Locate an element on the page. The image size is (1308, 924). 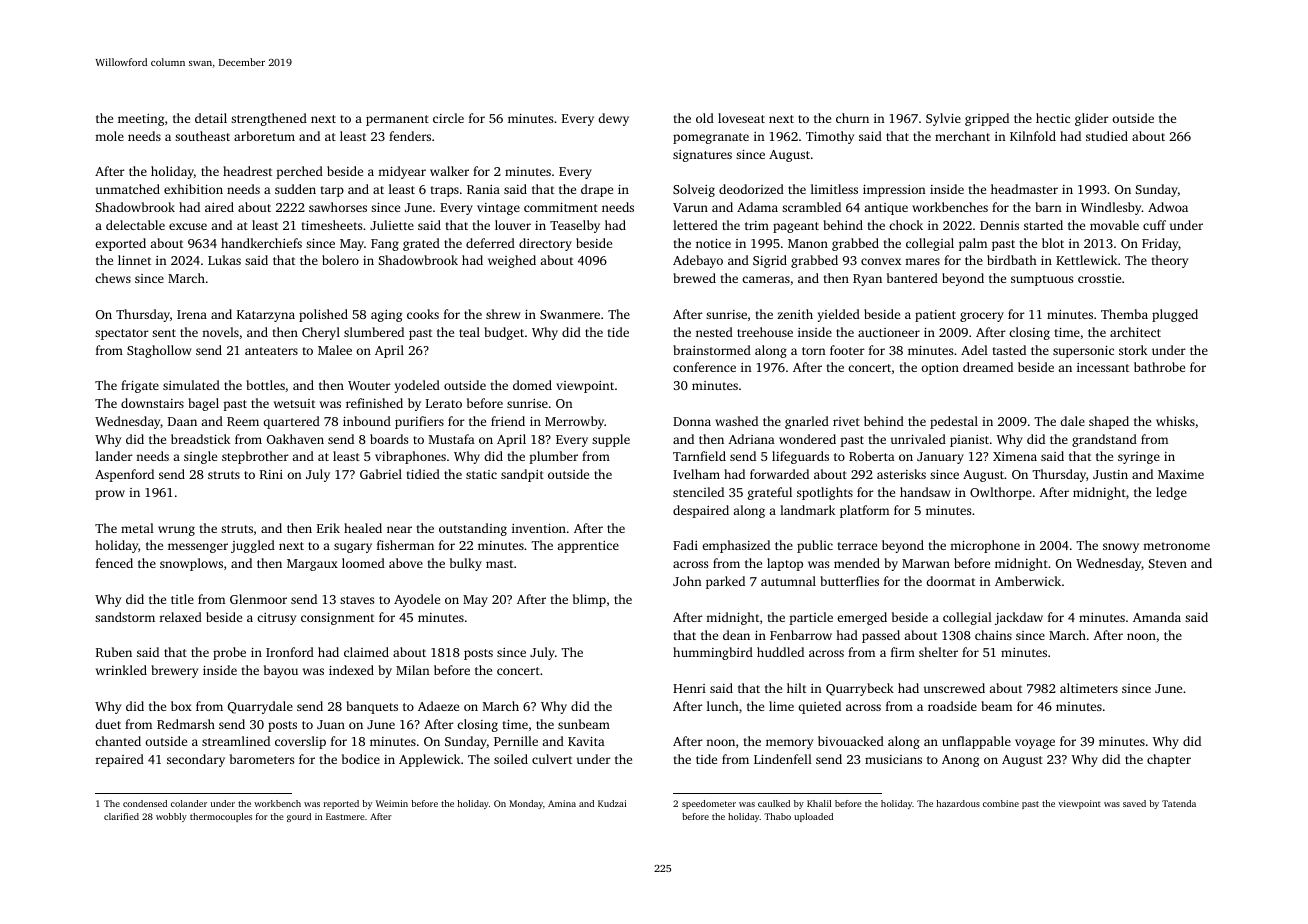
glider is located at coordinates (1092, 119).
